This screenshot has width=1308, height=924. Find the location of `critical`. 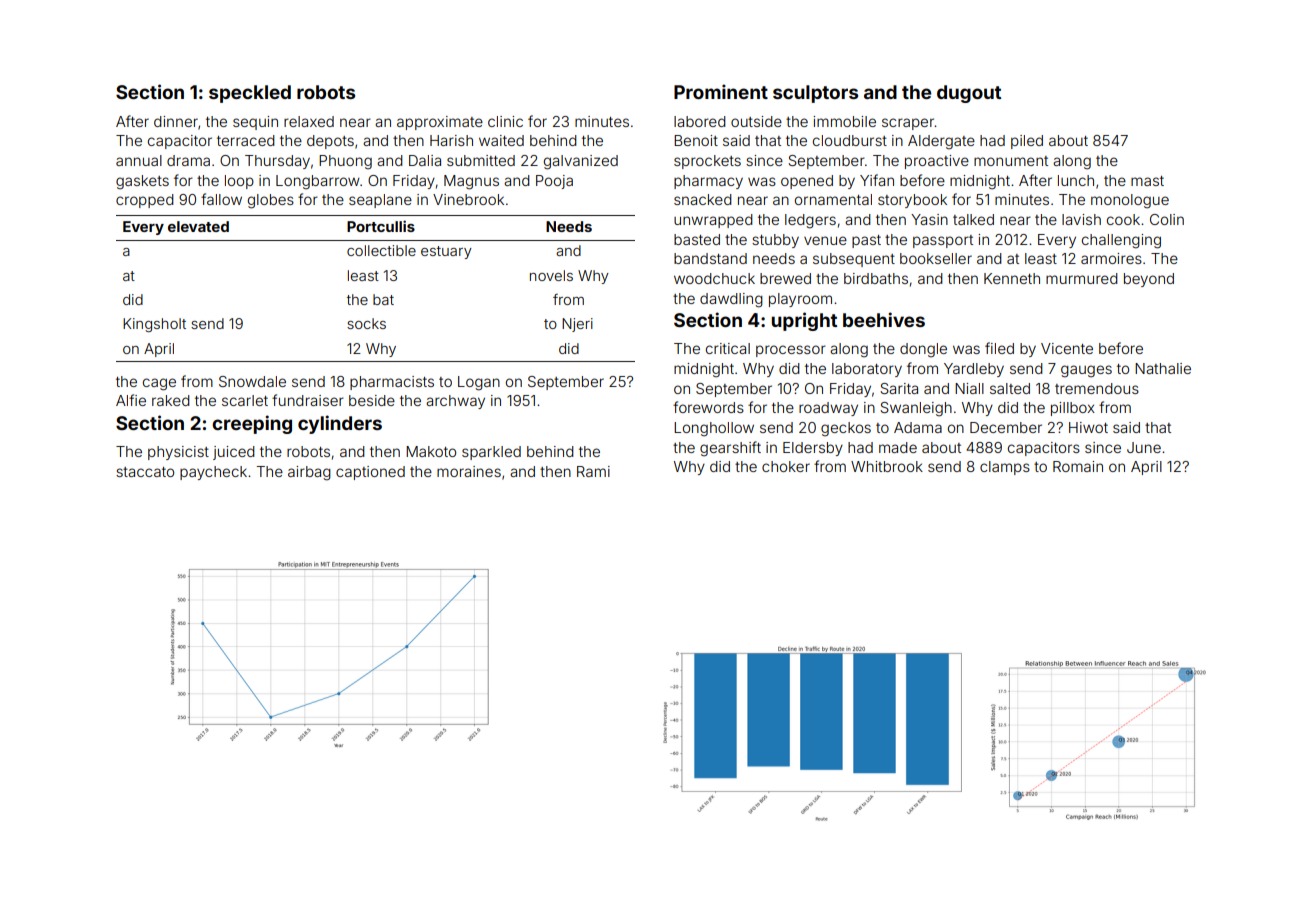

critical is located at coordinates (728, 348).
